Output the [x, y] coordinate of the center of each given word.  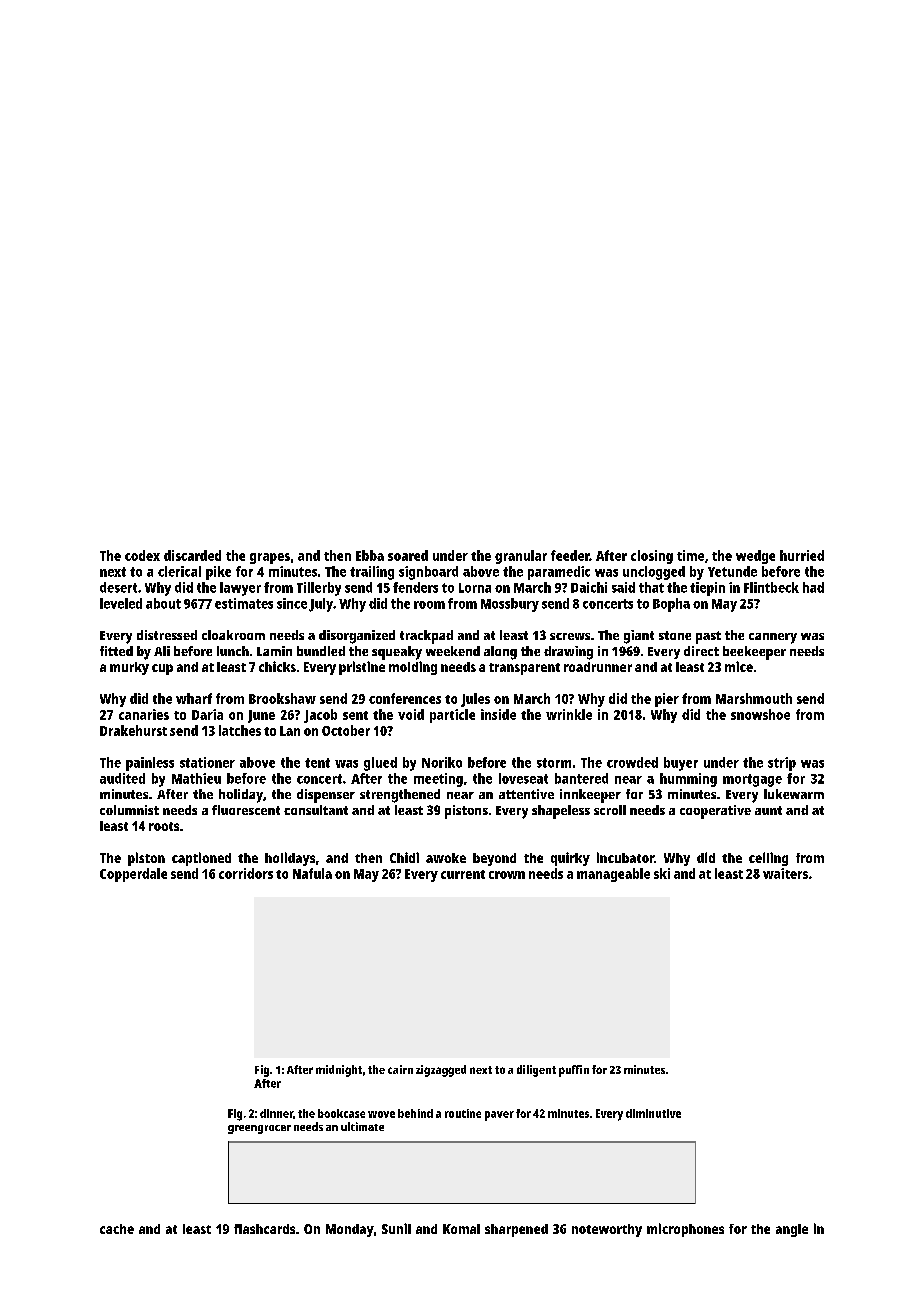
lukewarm [794, 794]
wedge [755, 557]
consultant [316, 810]
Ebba [370, 555]
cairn [400, 1069]
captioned [201, 859]
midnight [339, 1071]
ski [662, 873]
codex [142, 555]
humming [688, 780]
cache [117, 1229]
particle [452, 716]
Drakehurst [133, 730]
